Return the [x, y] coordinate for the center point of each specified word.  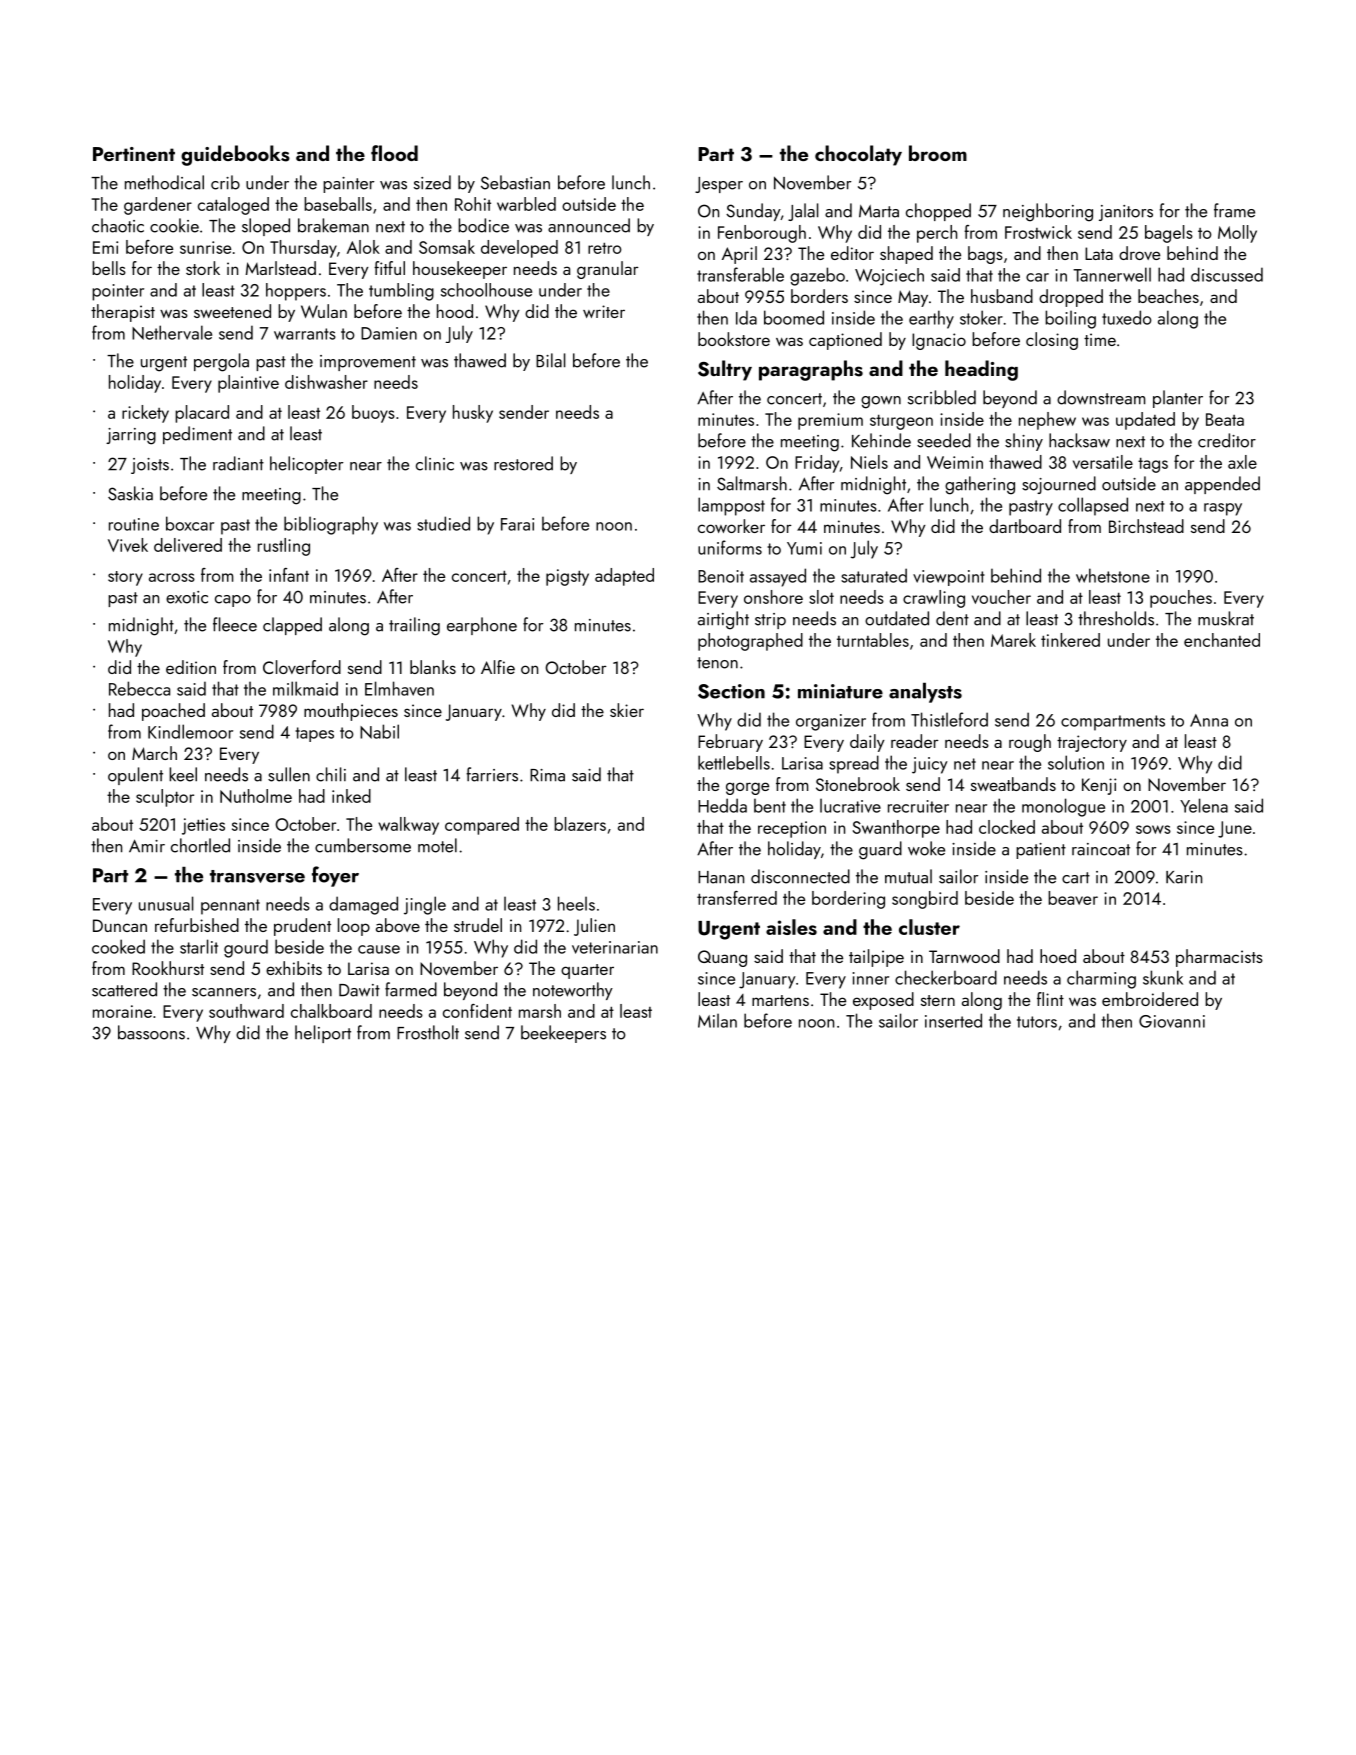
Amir [147, 846]
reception [792, 829]
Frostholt [428, 1032]
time [1100, 339]
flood [394, 153]
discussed [1227, 274]
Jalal [803, 212]
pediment [197, 435]
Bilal [551, 360]
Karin [1184, 877]
